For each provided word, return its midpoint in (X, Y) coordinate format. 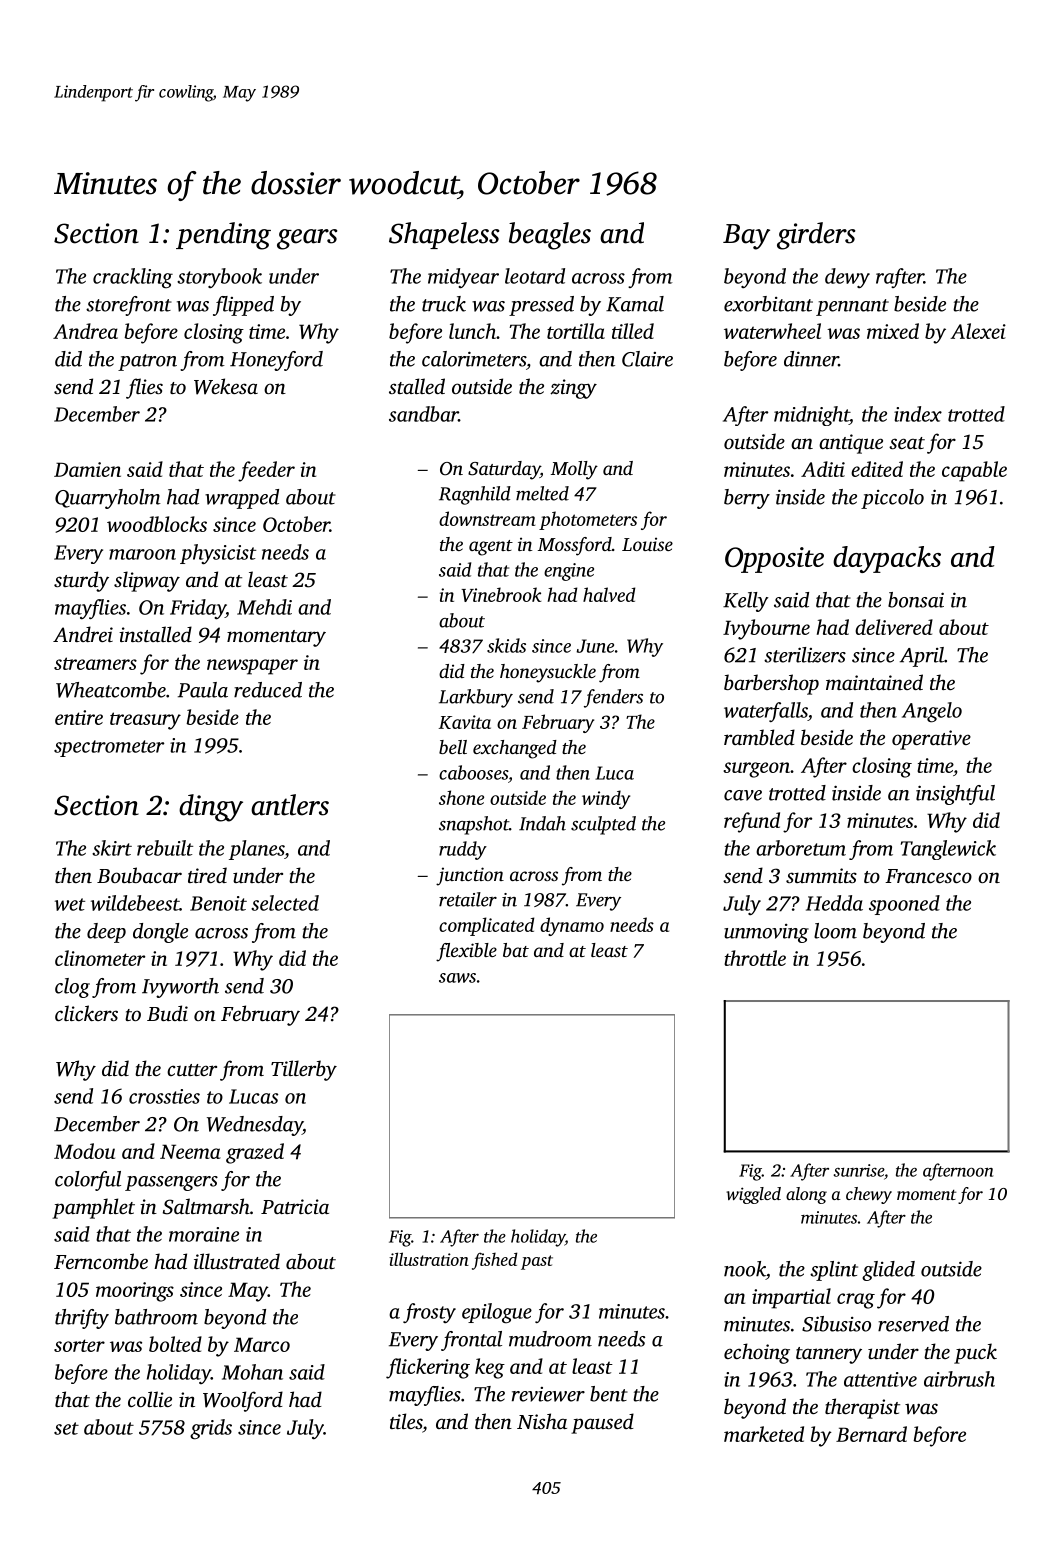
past (537, 1262)
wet (70, 904)
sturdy (81, 581)
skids (506, 645)
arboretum (801, 848)
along (806, 1195)
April (922, 657)
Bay (746, 237)
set (66, 1428)
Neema (190, 1151)
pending (223, 236)
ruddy (463, 850)
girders (816, 236)
